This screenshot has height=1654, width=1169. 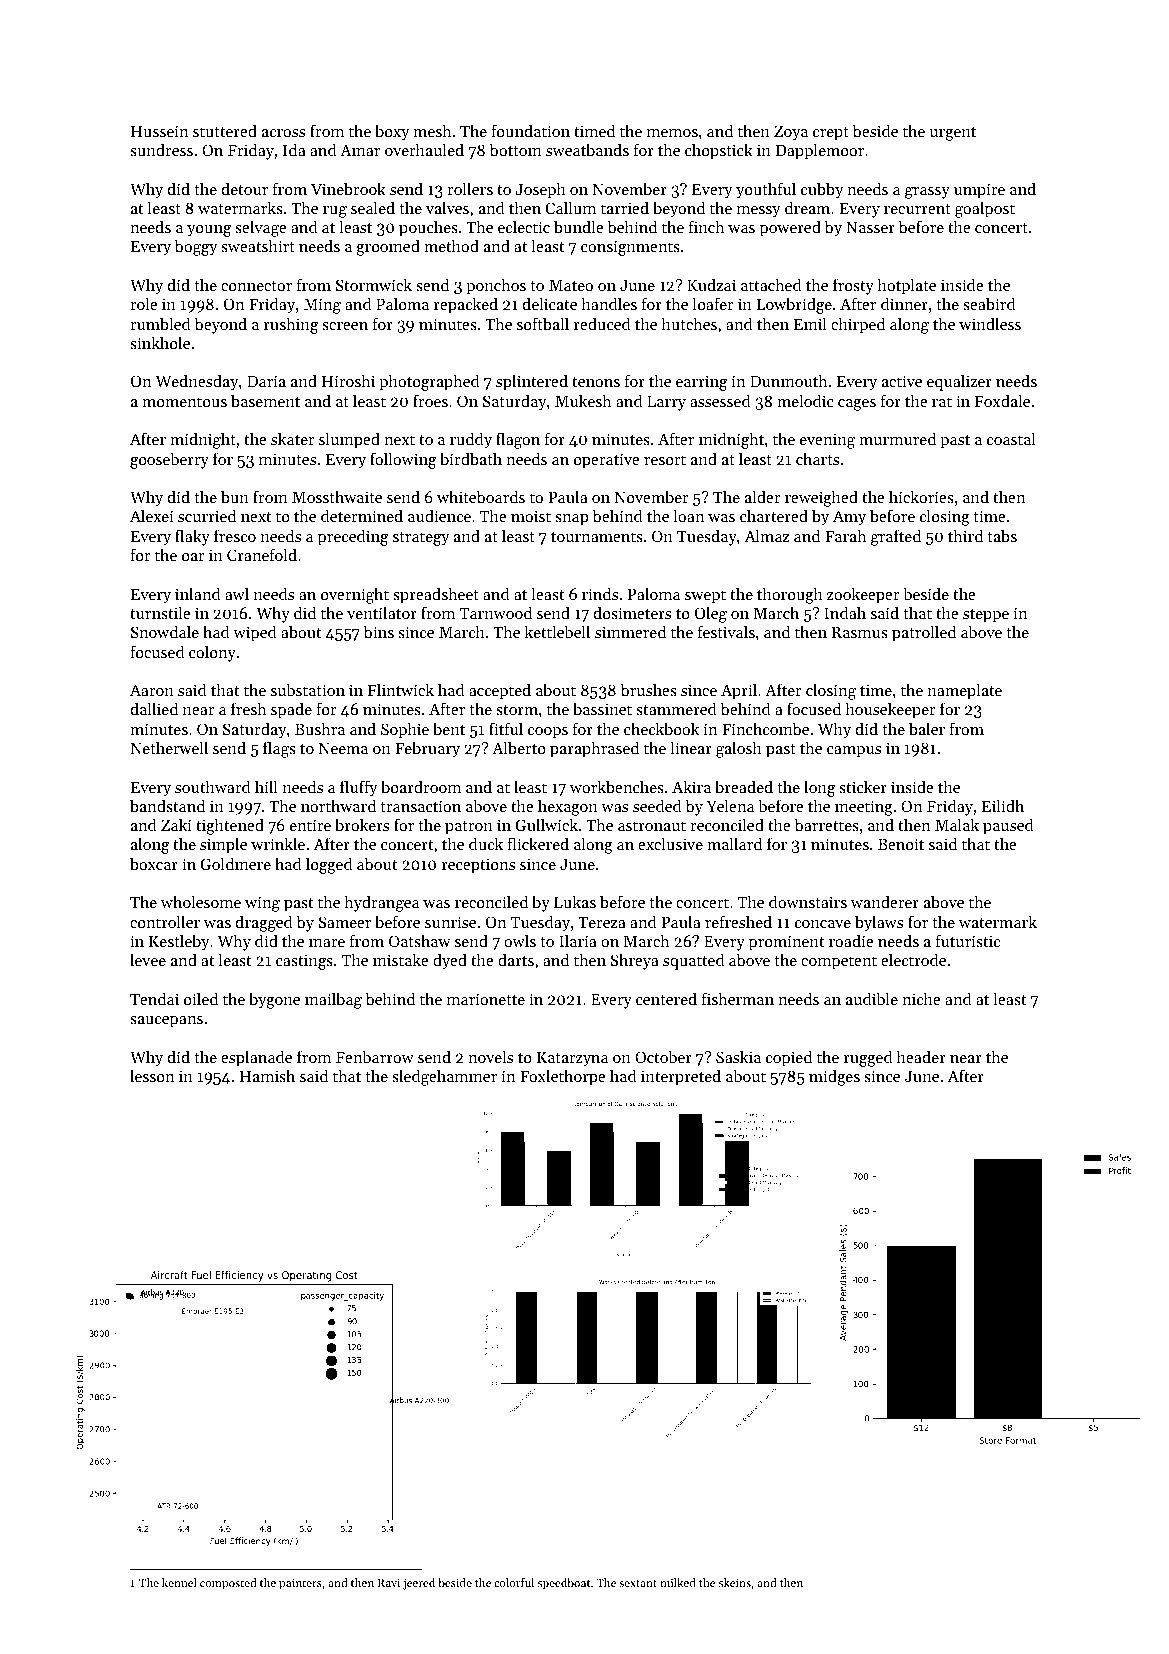 I want to click on Hussein, so click(x=159, y=131).
